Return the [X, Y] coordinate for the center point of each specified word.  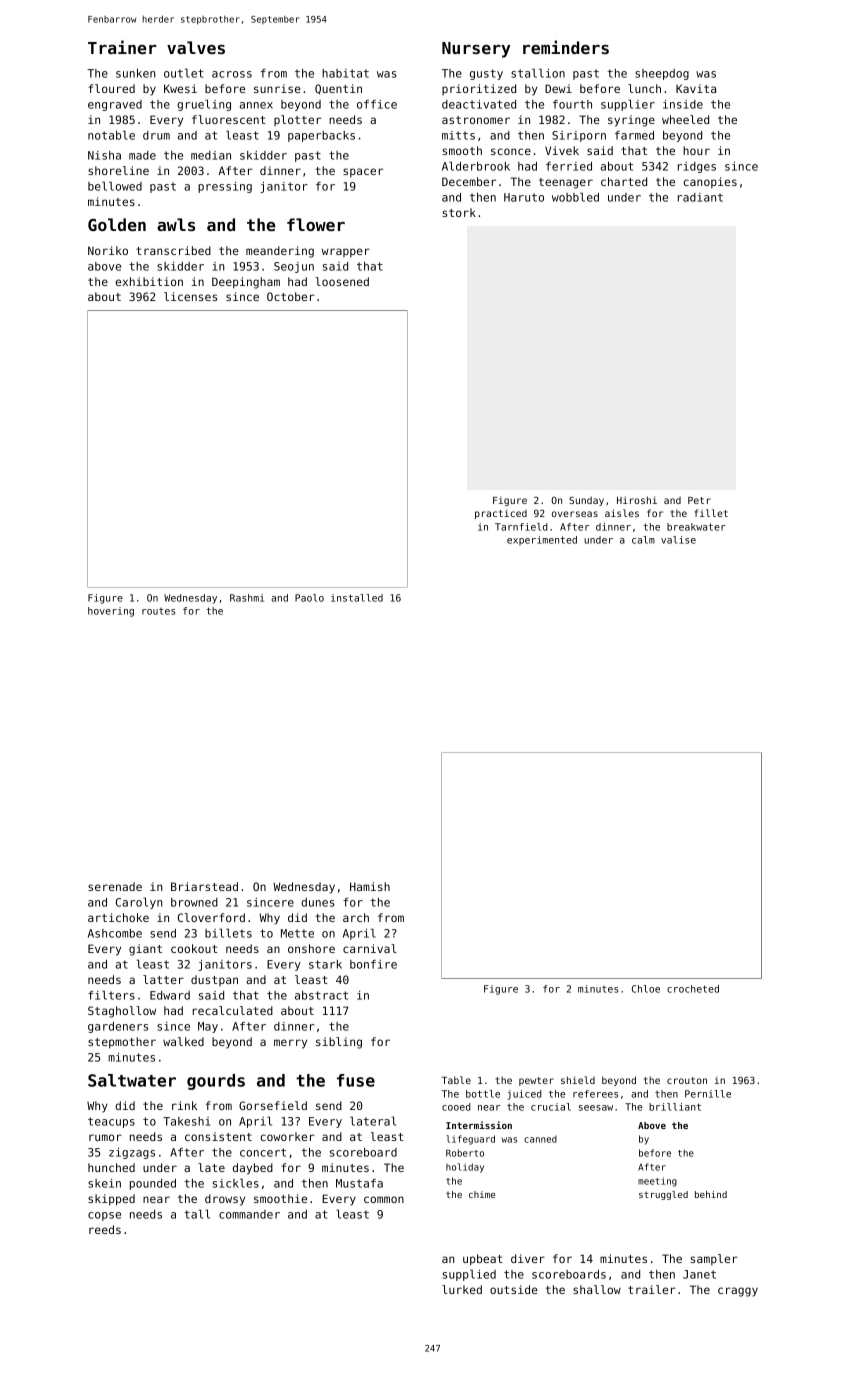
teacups [111, 1122]
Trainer [122, 47]
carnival [370, 948]
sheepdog [662, 74]
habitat [345, 73]
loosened [342, 281]
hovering [111, 612]
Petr [699, 500]
